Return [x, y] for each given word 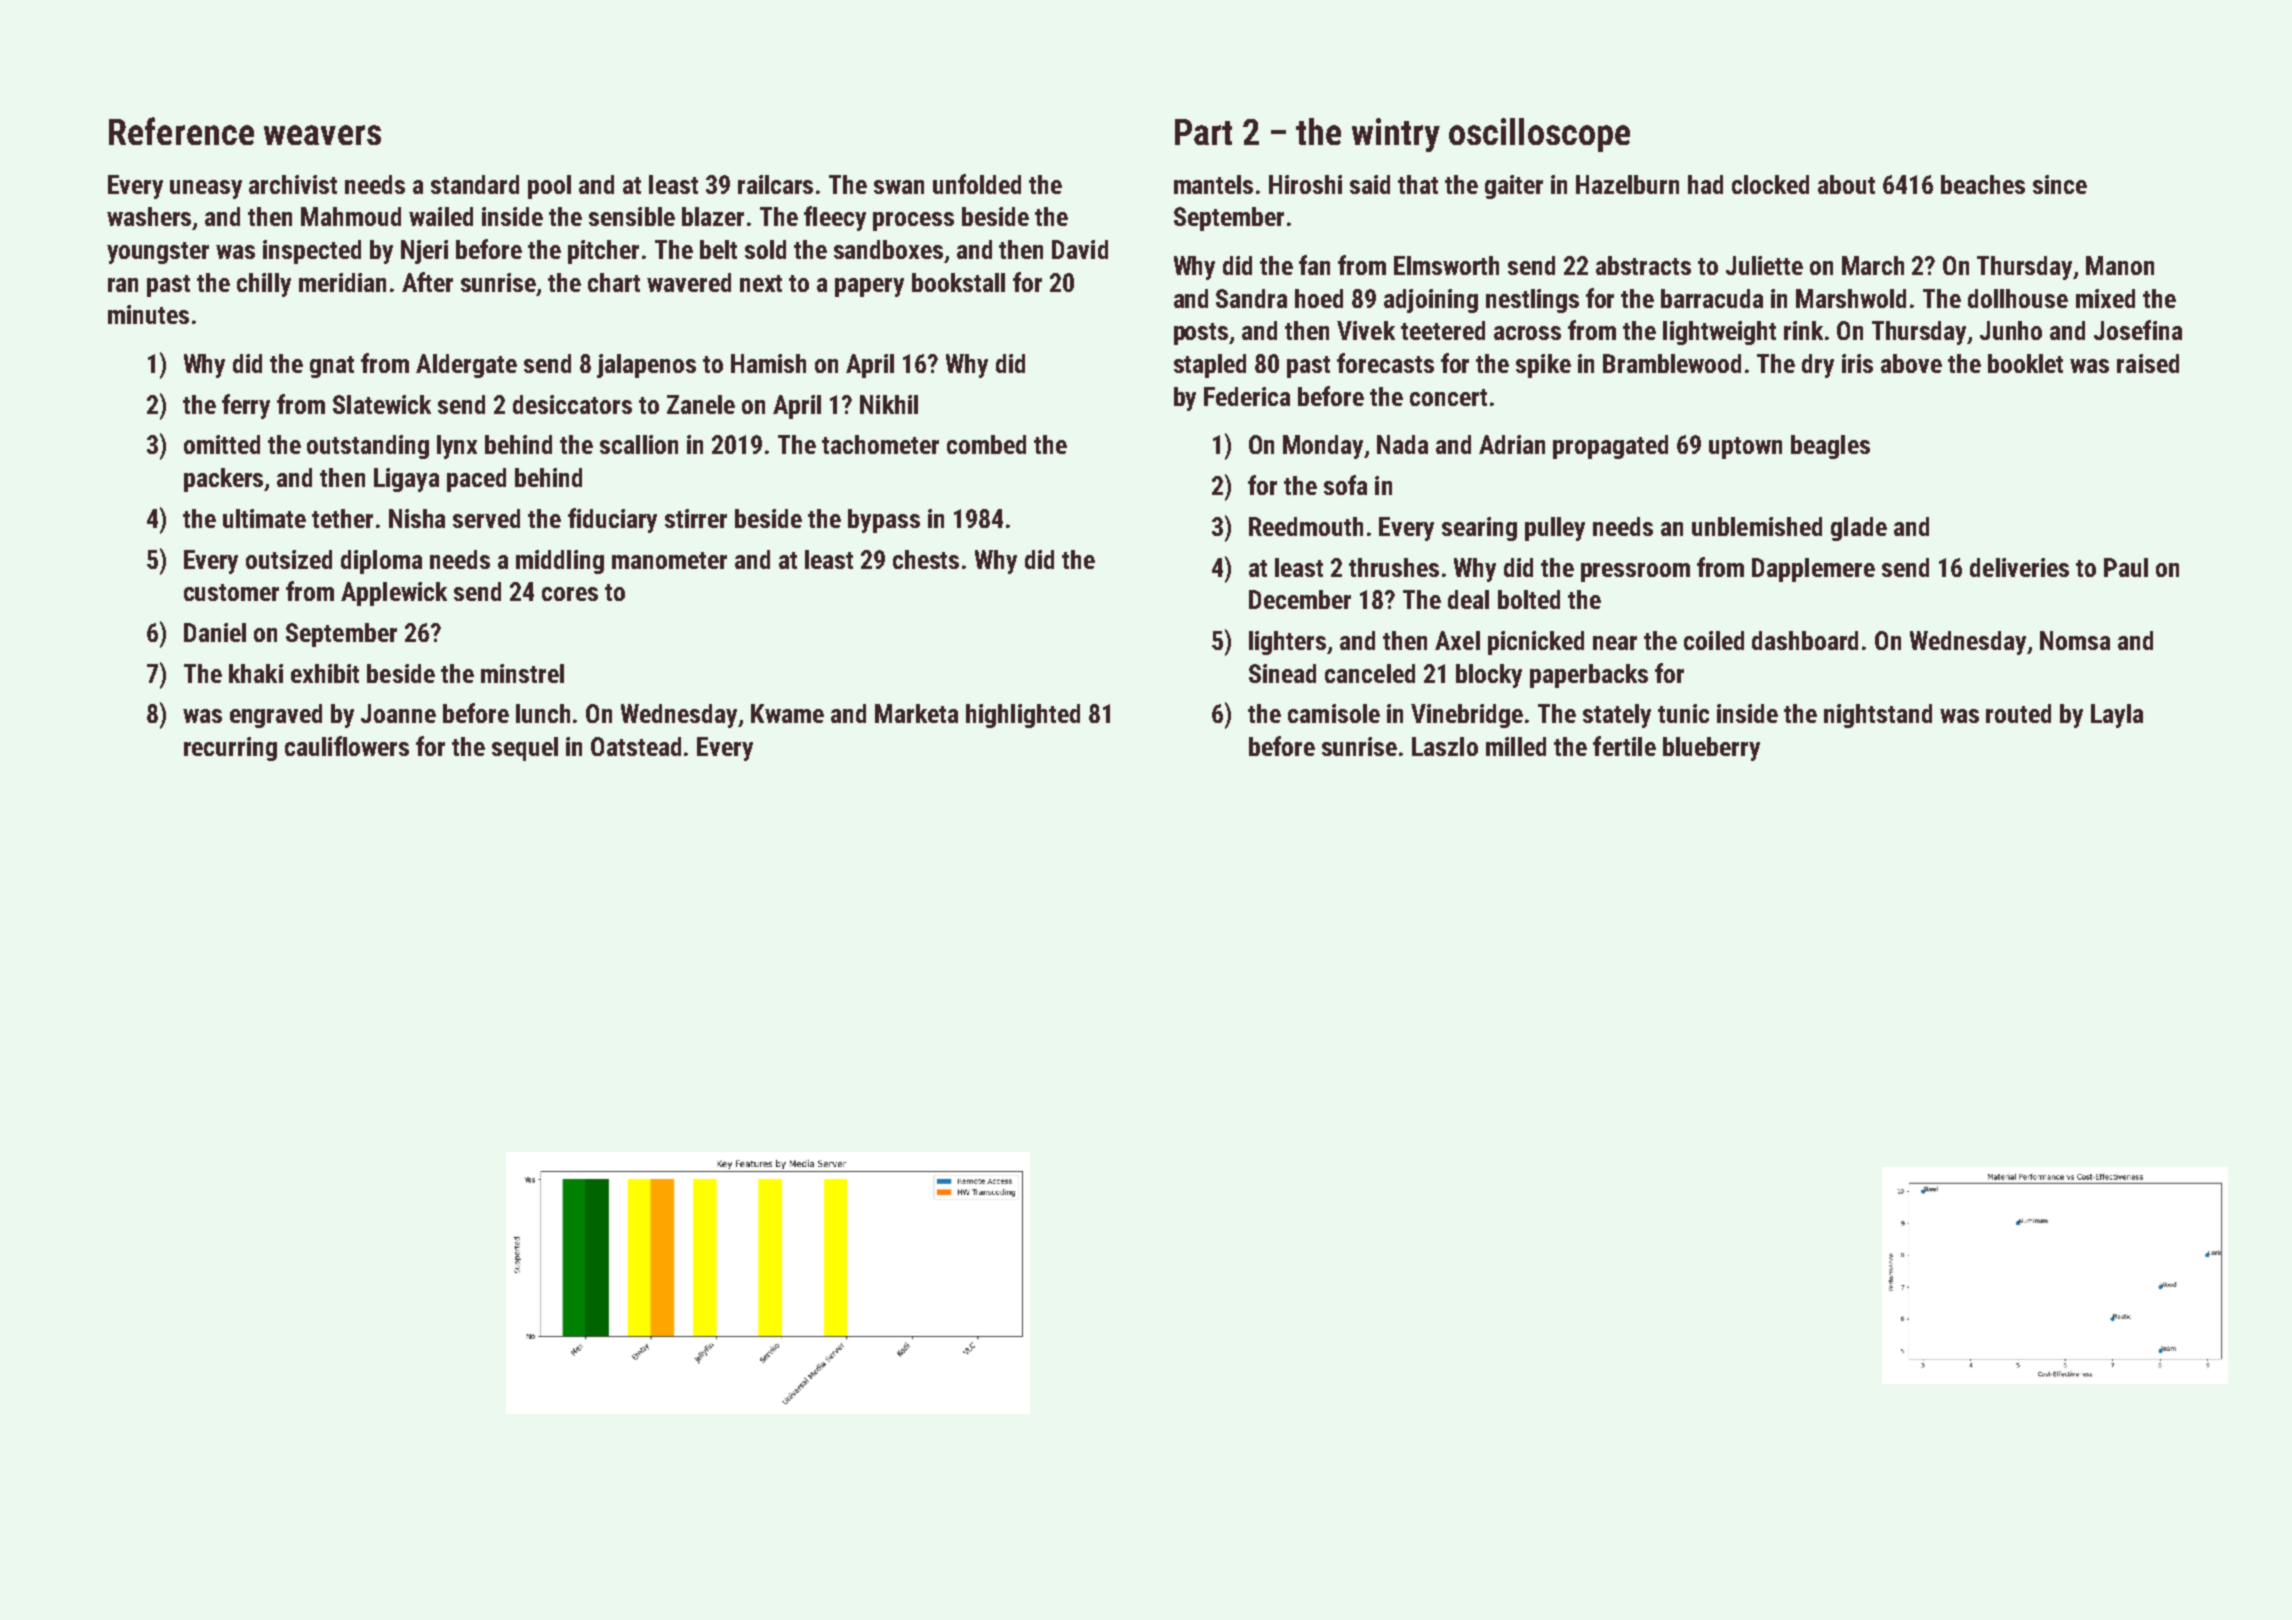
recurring [230, 749]
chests [926, 559]
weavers [322, 135]
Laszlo [1445, 746]
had [1705, 184]
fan [1314, 265]
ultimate [264, 518]
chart [614, 282]
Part [1203, 132]
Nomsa [2075, 640]
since [2060, 184]
